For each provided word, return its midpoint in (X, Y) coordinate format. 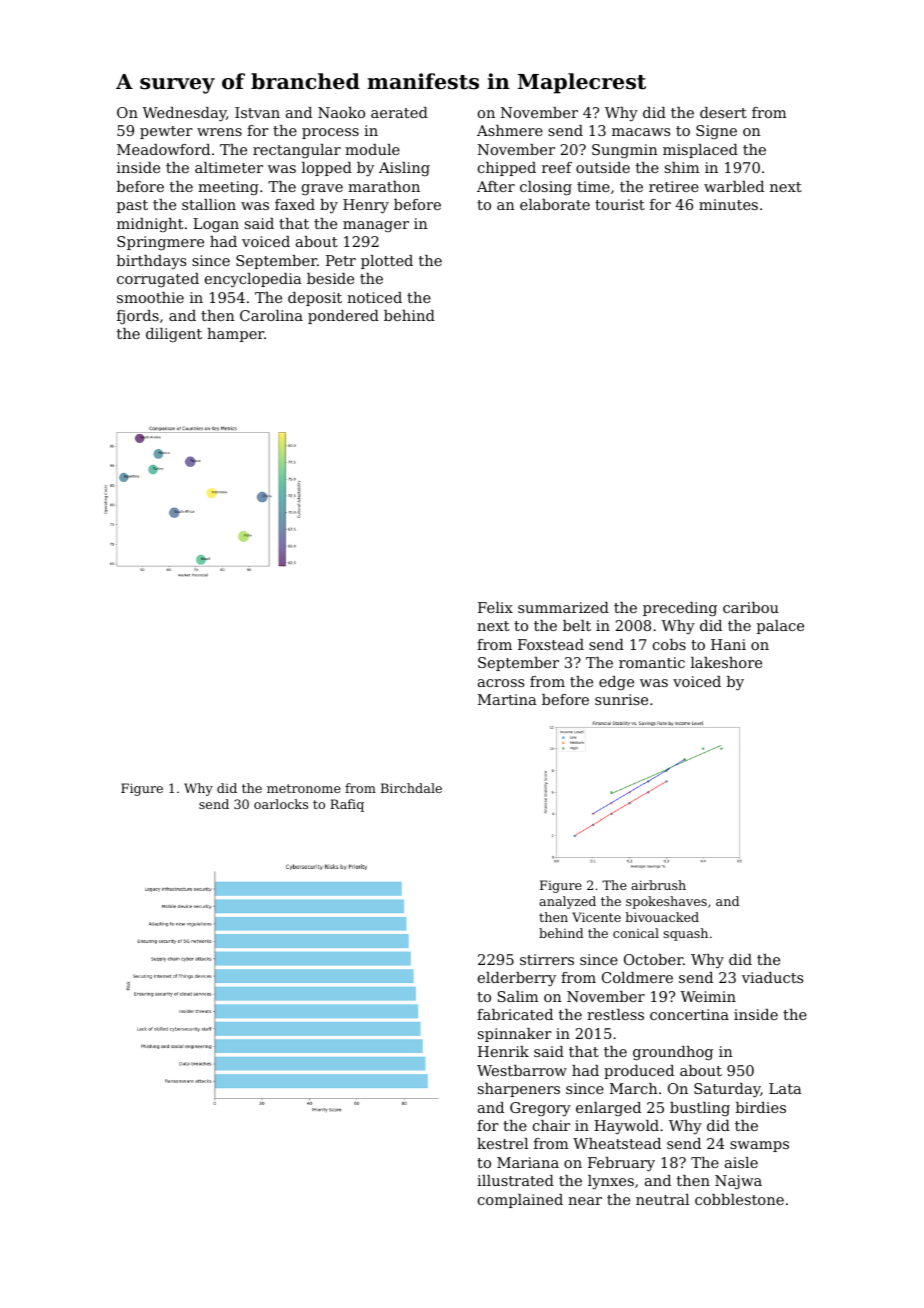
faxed (295, 204)
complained (520, 1201)
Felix (495, 607)
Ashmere (510, 130)
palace (780, 627)
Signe (716, 132)
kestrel (502, 1143)
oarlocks (281, 804)
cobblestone (739, 1199)
